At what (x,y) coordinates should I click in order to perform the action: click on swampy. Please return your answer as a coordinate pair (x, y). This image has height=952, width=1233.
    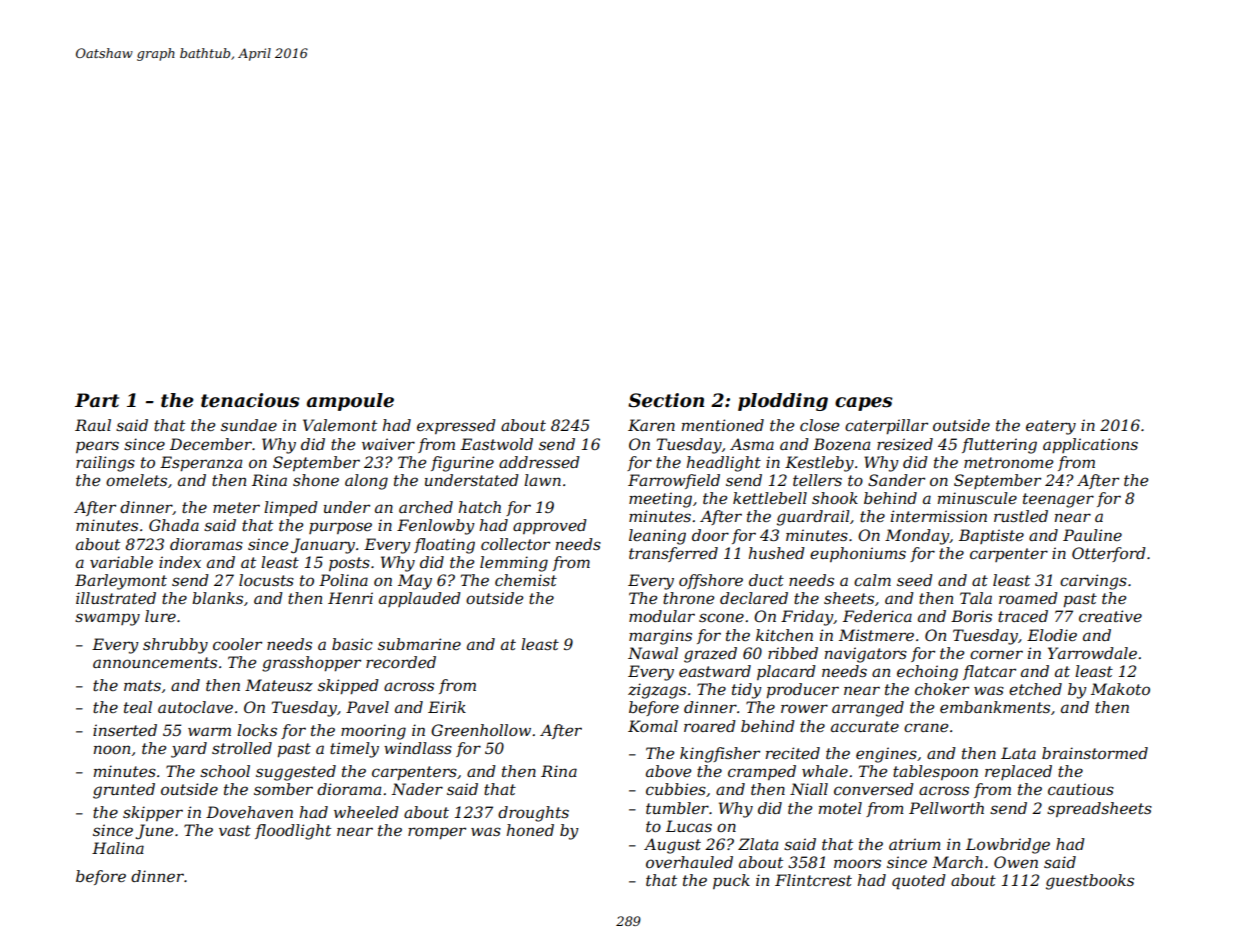
    Looking at the image, I should click on (107, 619).
